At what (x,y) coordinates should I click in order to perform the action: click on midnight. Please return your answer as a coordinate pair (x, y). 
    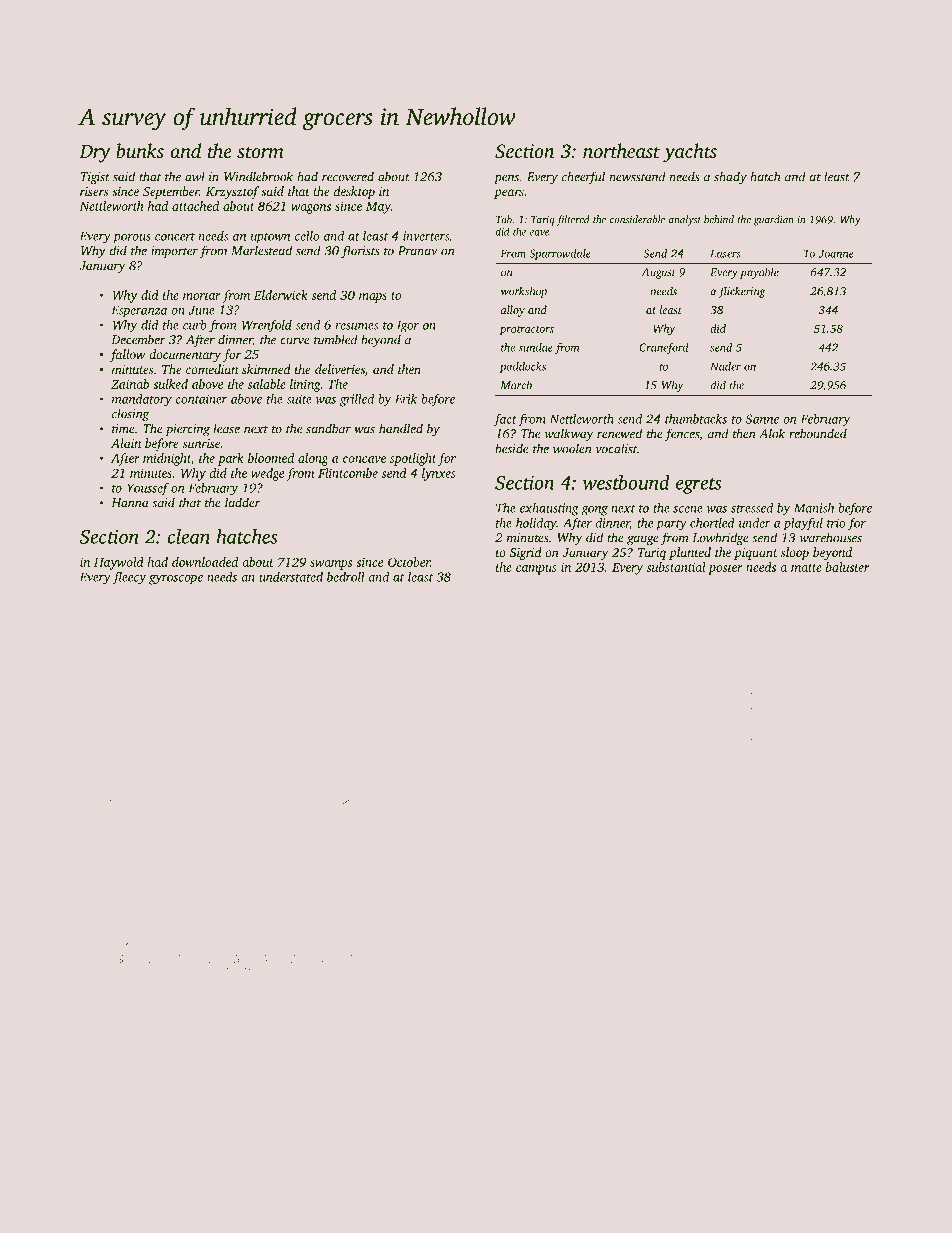
    Looking at the image, I should click on (167, 459).
